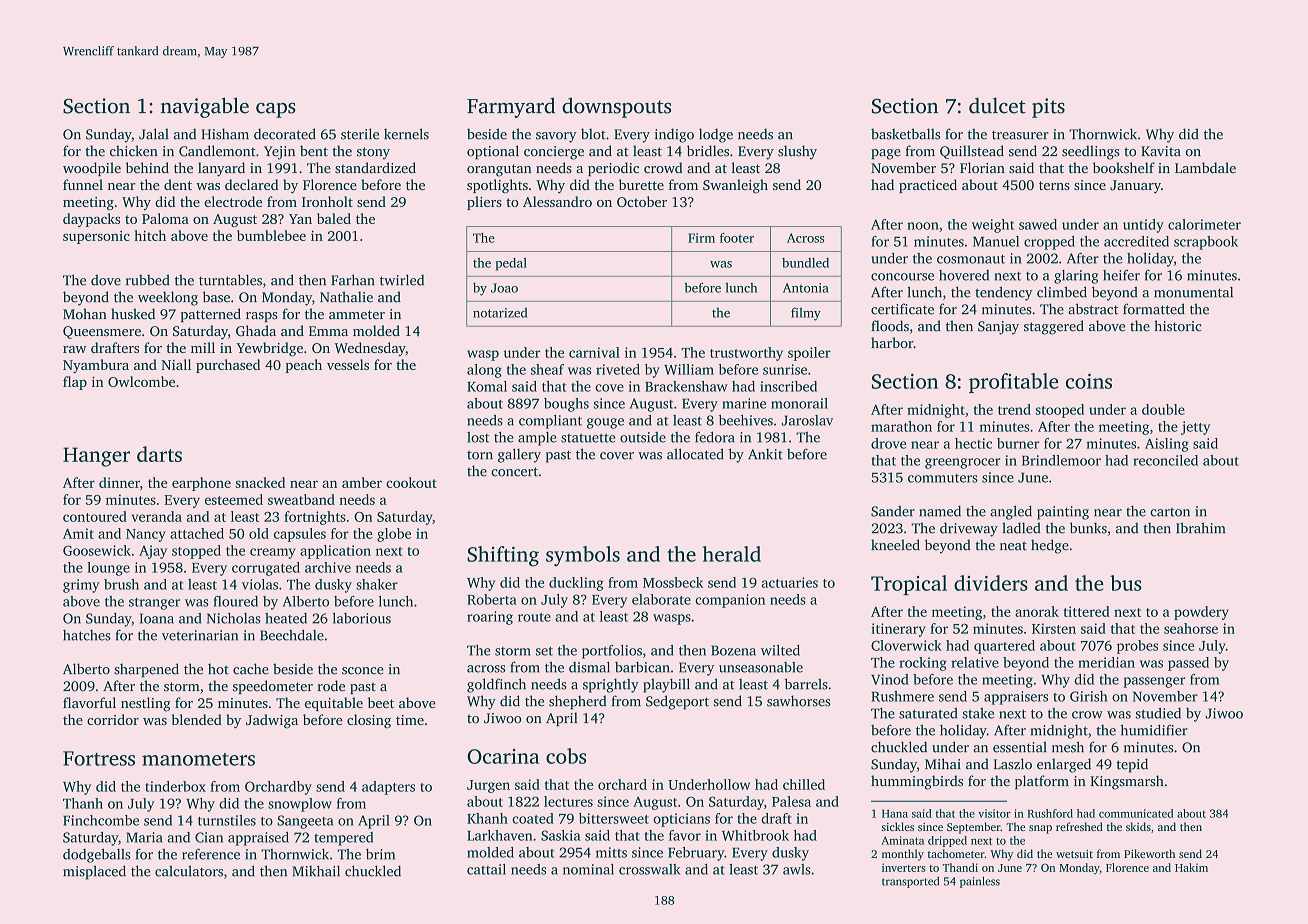 The width and height of the image is (1308, 924). What do you see at coordinates (661, 599) in the image?
I see `elaborate` at bounding box center [661, 599].
